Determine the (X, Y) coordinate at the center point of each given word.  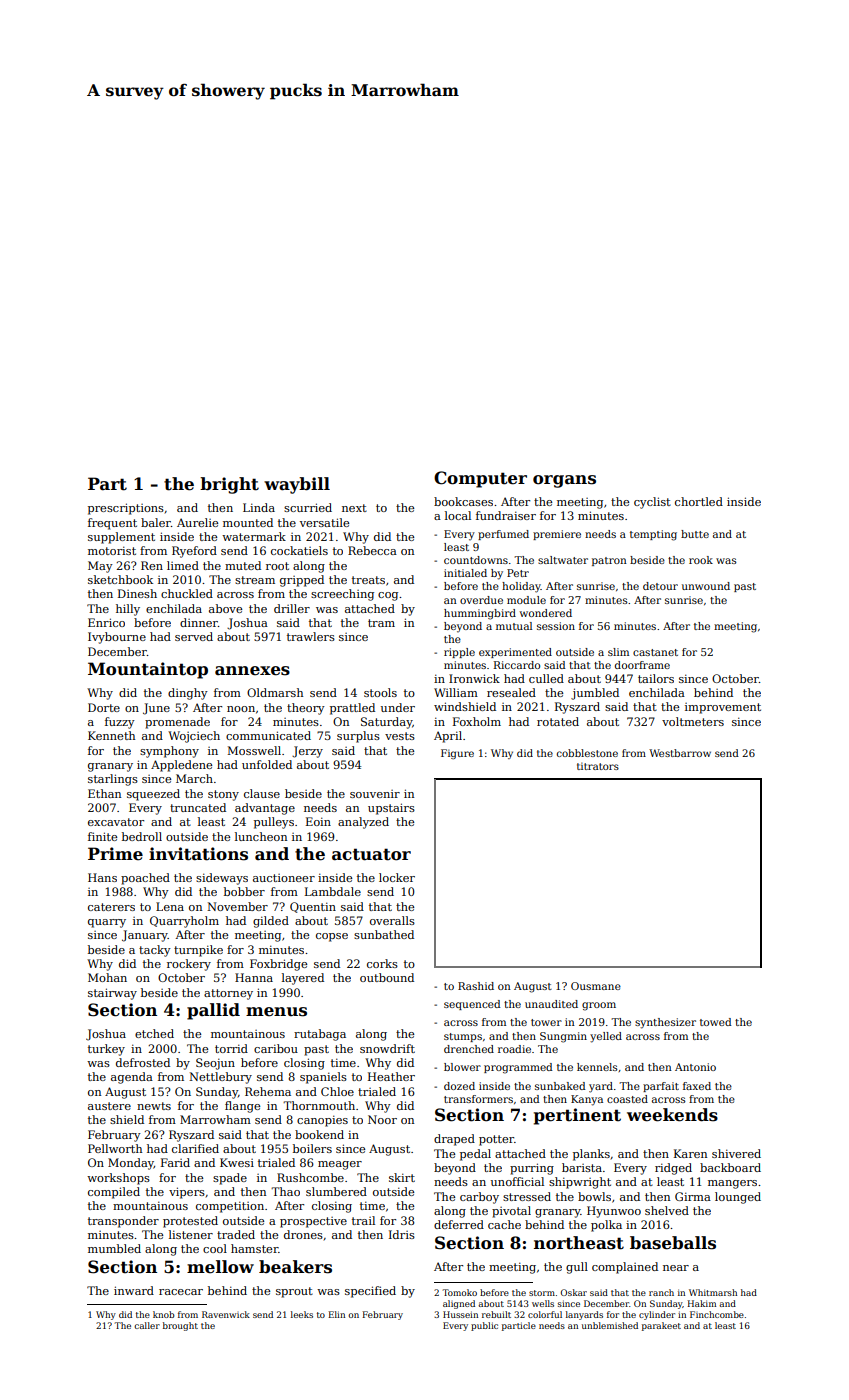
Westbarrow (680, 753)
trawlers (311, 636)
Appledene (181, 766)
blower (462, 1067)
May (100, 567)
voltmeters (693, 721)
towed (716, 1022)
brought (180, 1326)
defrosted (143, 1062)
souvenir (375, 794)
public (484, 1326)
